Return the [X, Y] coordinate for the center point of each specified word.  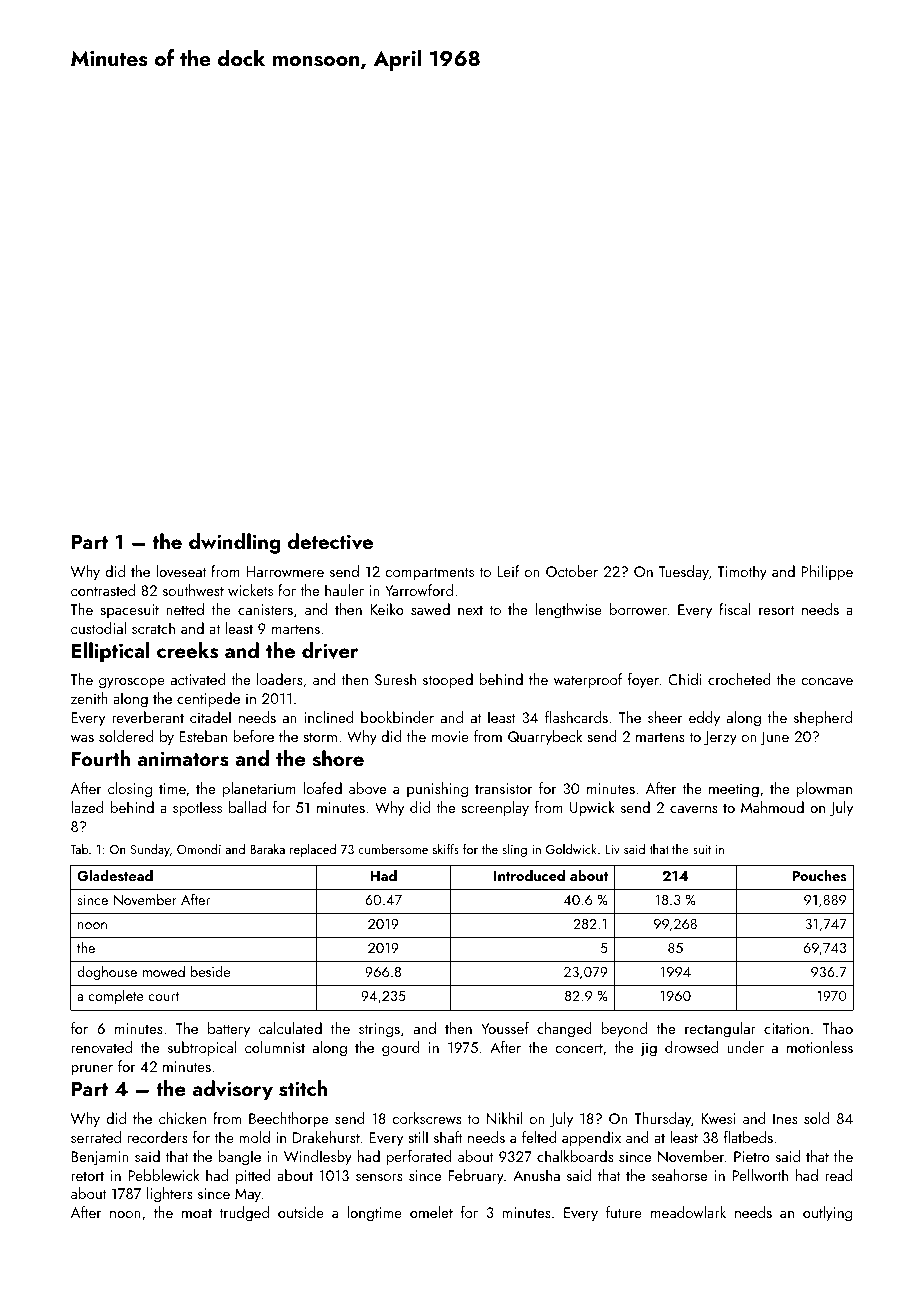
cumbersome [393, 849]
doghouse [107, 973]
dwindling [234, 543]
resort [776, 610]
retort [87, 1176]
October [572, 571]
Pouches [819, 875]
